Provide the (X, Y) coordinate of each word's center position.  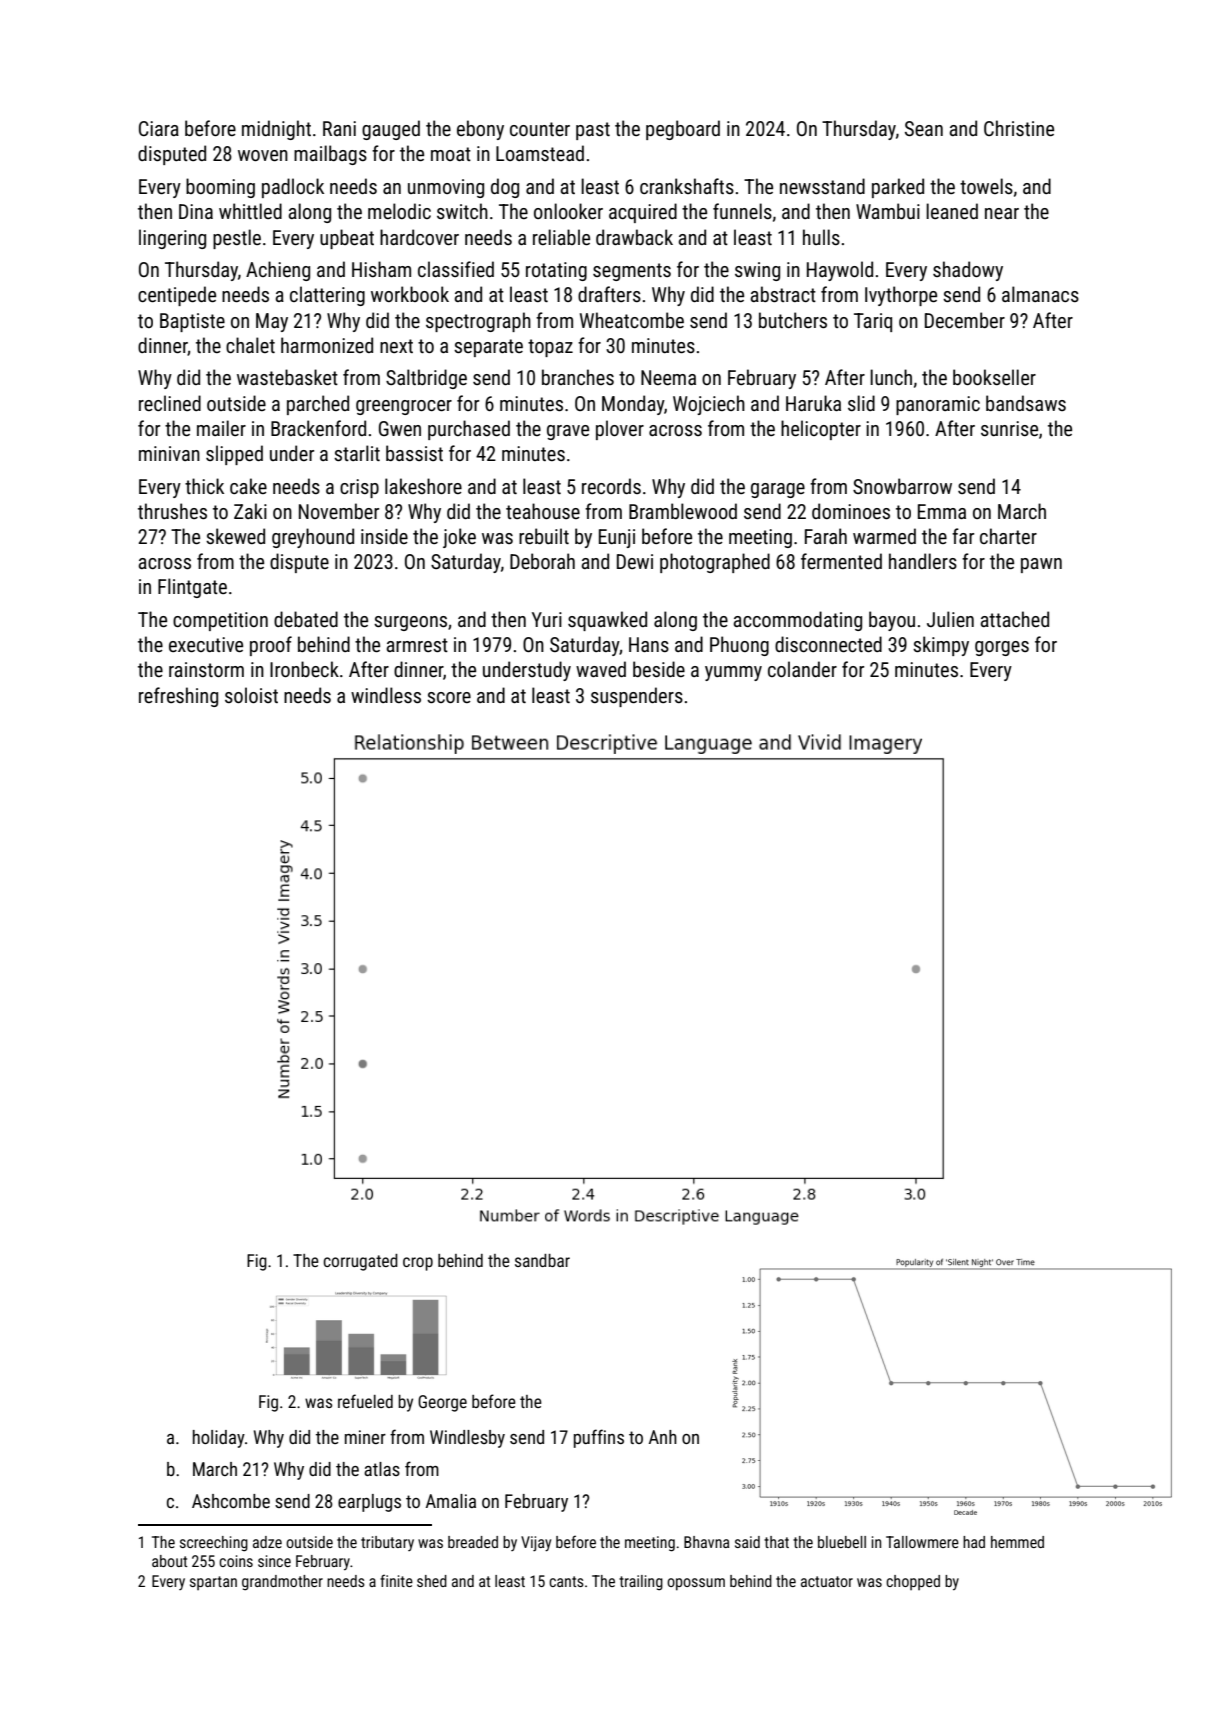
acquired (643, 213)
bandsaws (1026, 403)
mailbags (330, 155)
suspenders (637, 697)
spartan (213, 1583)
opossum (696, 1584)
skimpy (941, 646)
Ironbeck (304, 669)
